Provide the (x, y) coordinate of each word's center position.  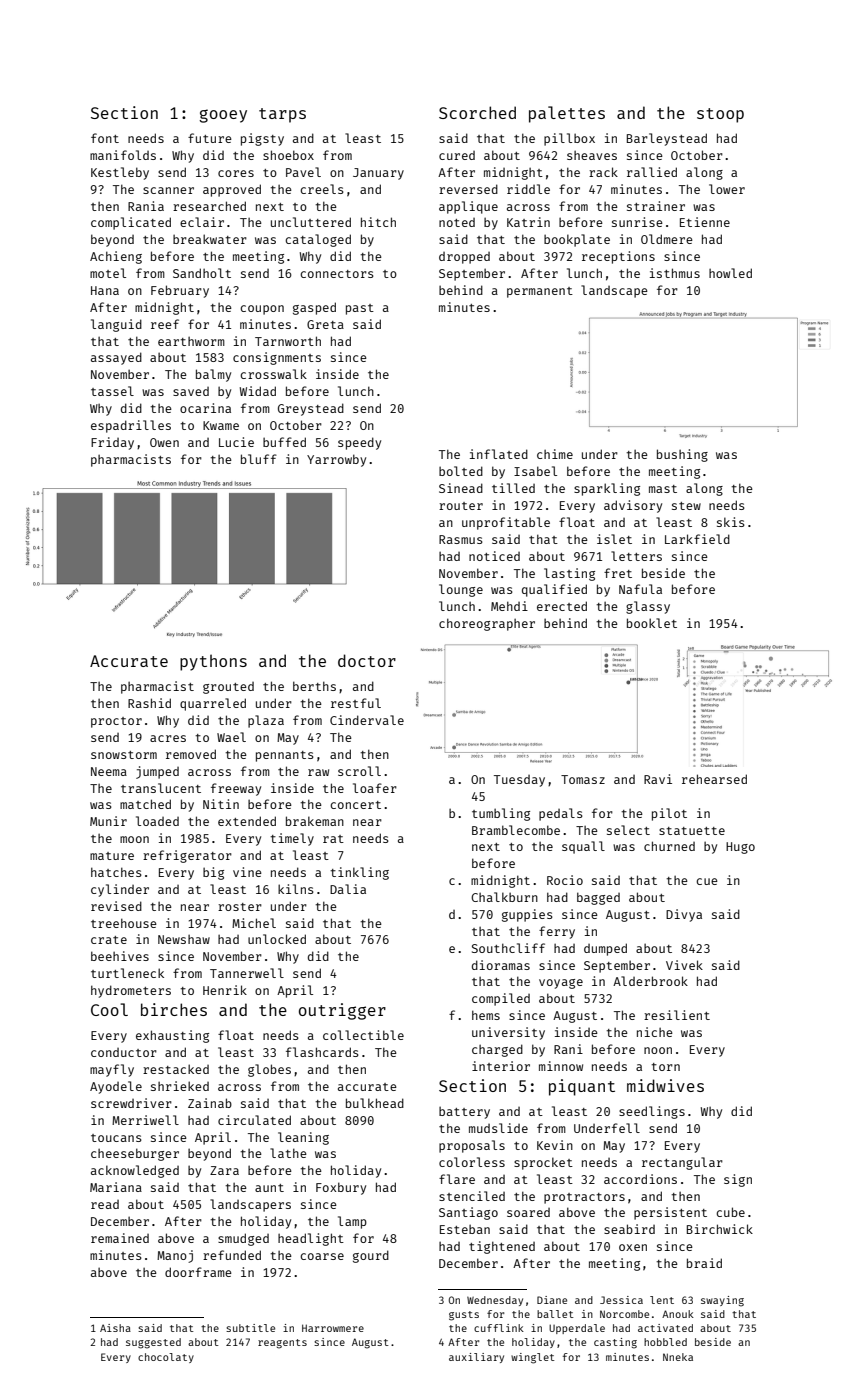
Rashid (149, 703)
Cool (109, 1009)
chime (555, 454)
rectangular (682, 1163)
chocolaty (166, 1358)
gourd (371, 1256)
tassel (112, 391)
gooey (223, 116)
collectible (363, 1035)
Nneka (678, 1357)
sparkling (607, 489)
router (461, 506)
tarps (282, 115)
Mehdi (509, 606)
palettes (567, 114)
